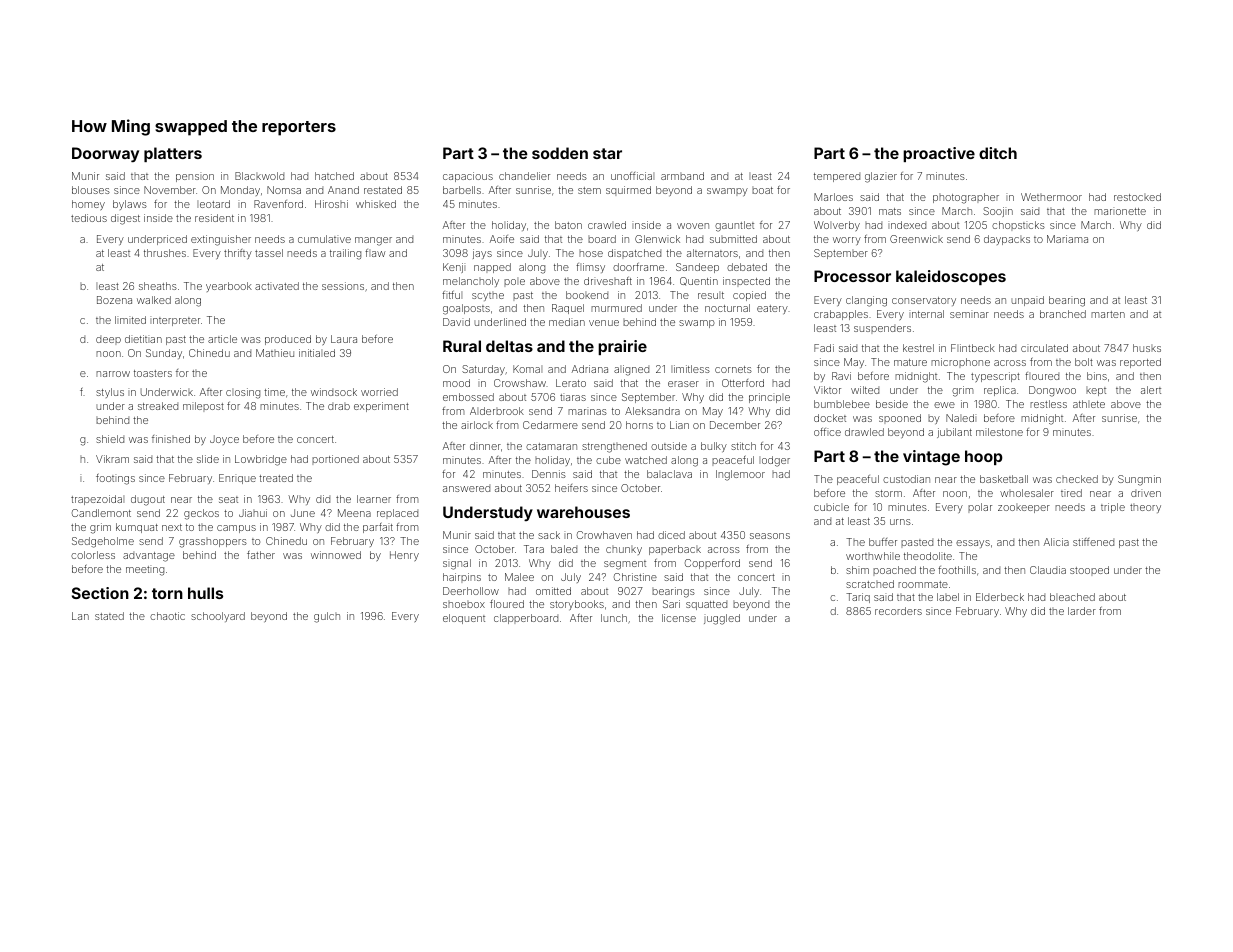 The width and height of the image is (1233, 952). Describe the element at coordinates (335, 460) in the image. I see `portioned` at that location.
